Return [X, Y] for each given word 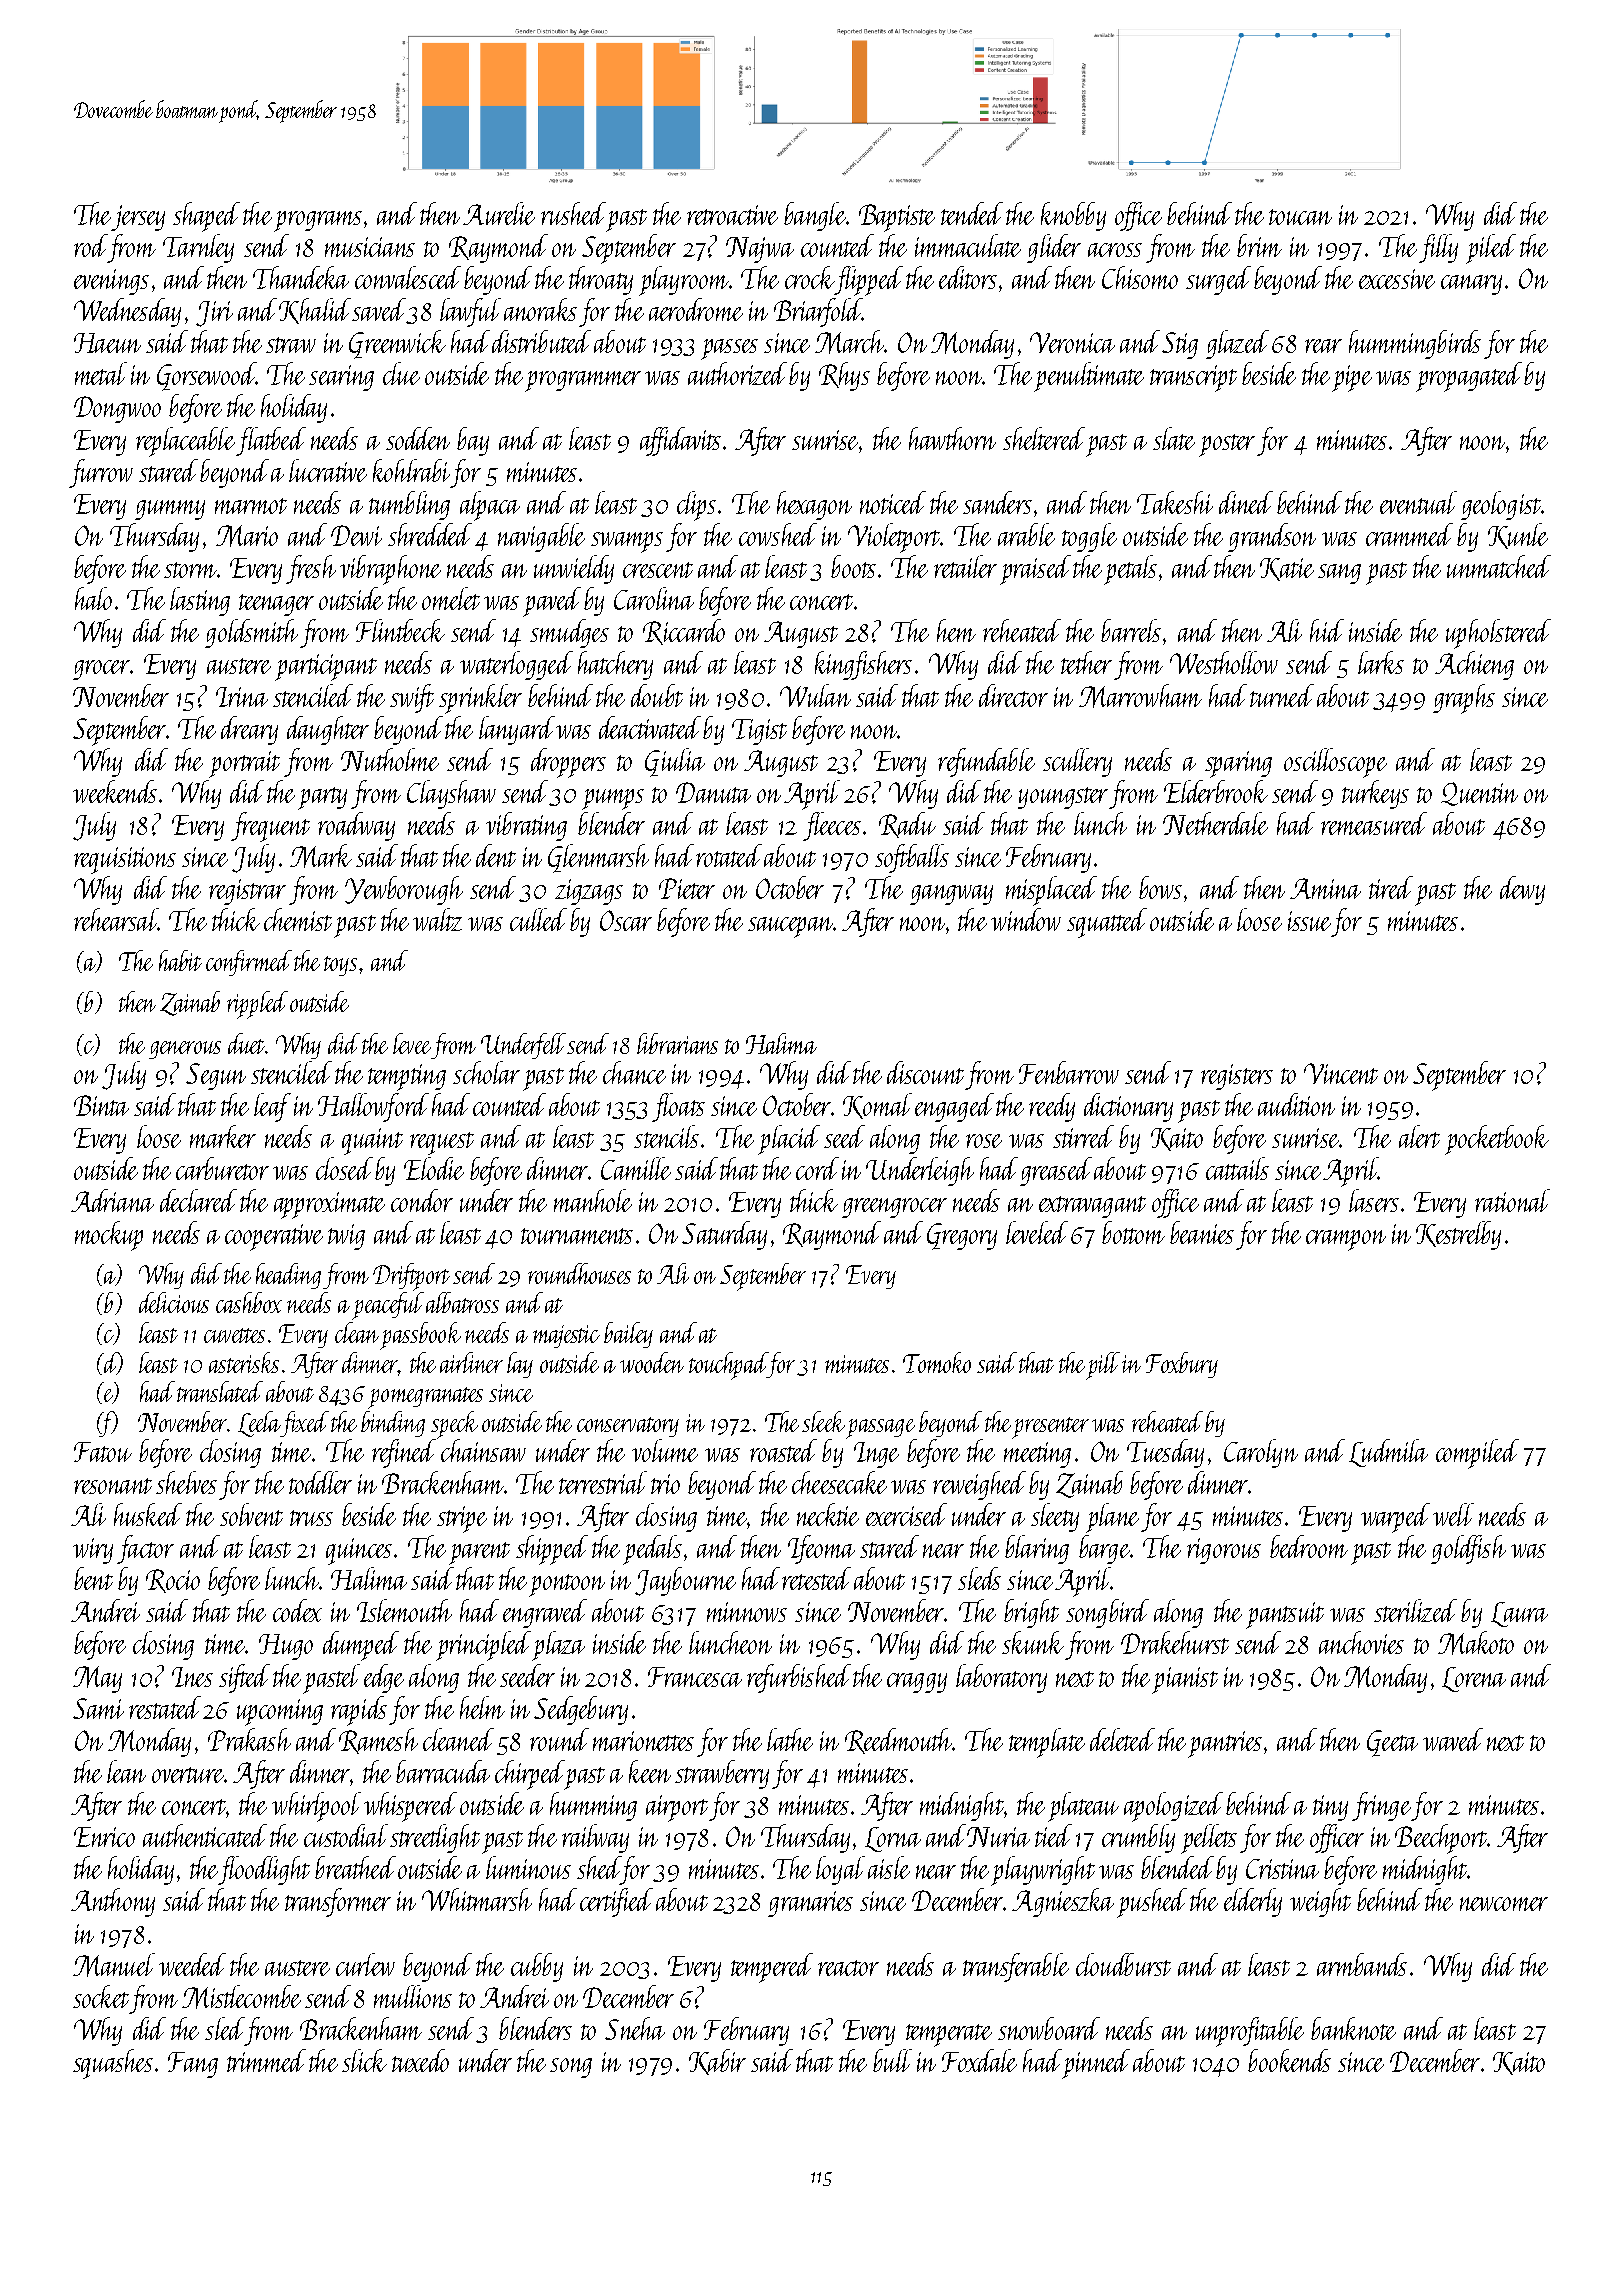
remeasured [1374, 823]
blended [1177, 1867]
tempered [772, 1968]
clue [401, 373]
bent [93, 1578]
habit [180, 960]
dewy [1522, 890]
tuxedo [420, 2060]
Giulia [675, 762]
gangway [951, 895]
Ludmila [1388, 1453]
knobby [1073, 216]
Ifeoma [821, 1549]
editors [968, 277]
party [322, 798]
